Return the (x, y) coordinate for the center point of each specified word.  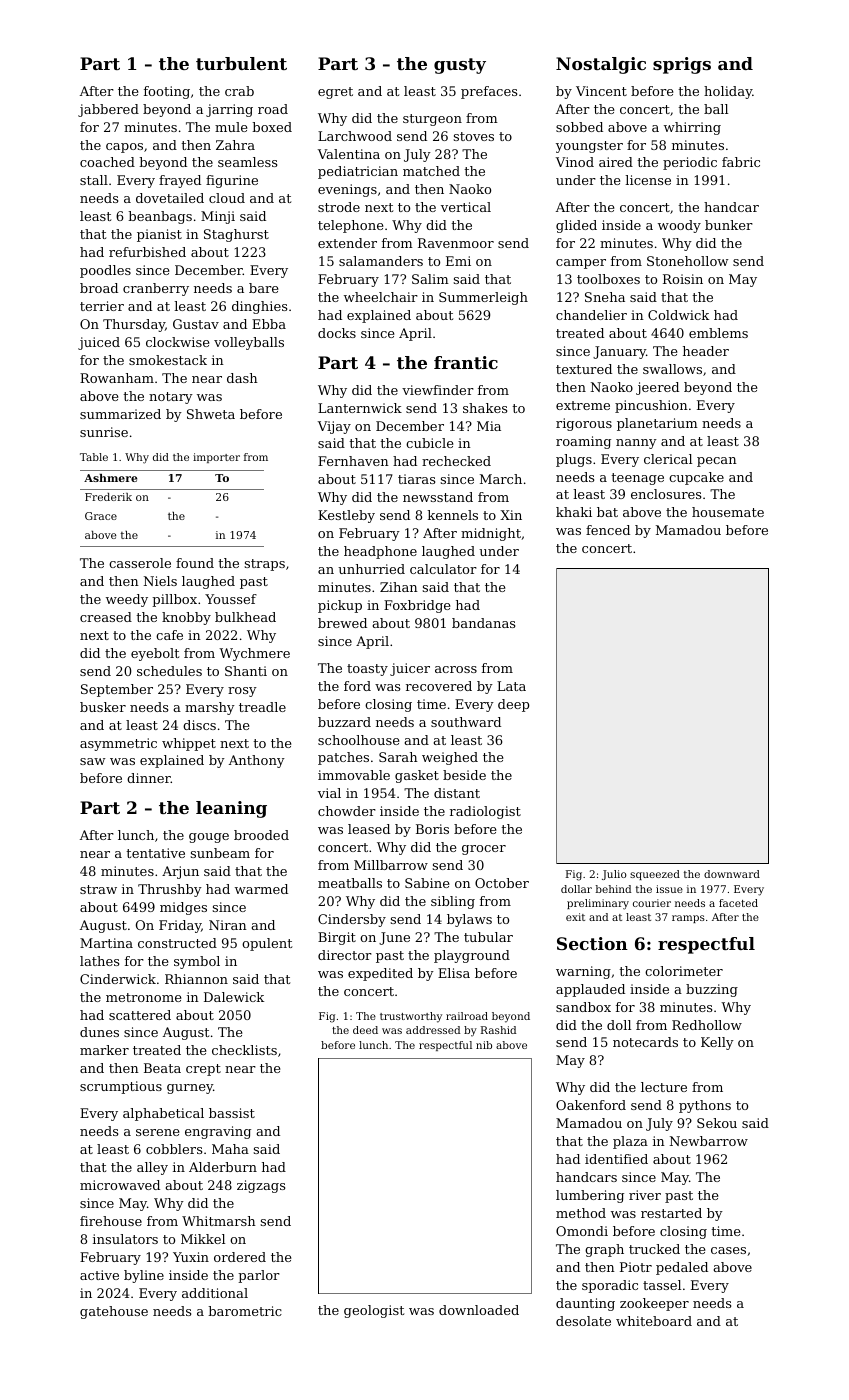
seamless (247, 162)
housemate (728, 512)
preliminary (598, 904)
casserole (140, 563)
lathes (99, 961)
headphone (380, 552)
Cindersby (352, 920)
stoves (474, 136)
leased (369, 829)
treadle (262, 707)
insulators (125, 1239)
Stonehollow (687, 261)
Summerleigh (483, 298)
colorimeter (684, 971)
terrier (102, 306)
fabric (741, 162)
